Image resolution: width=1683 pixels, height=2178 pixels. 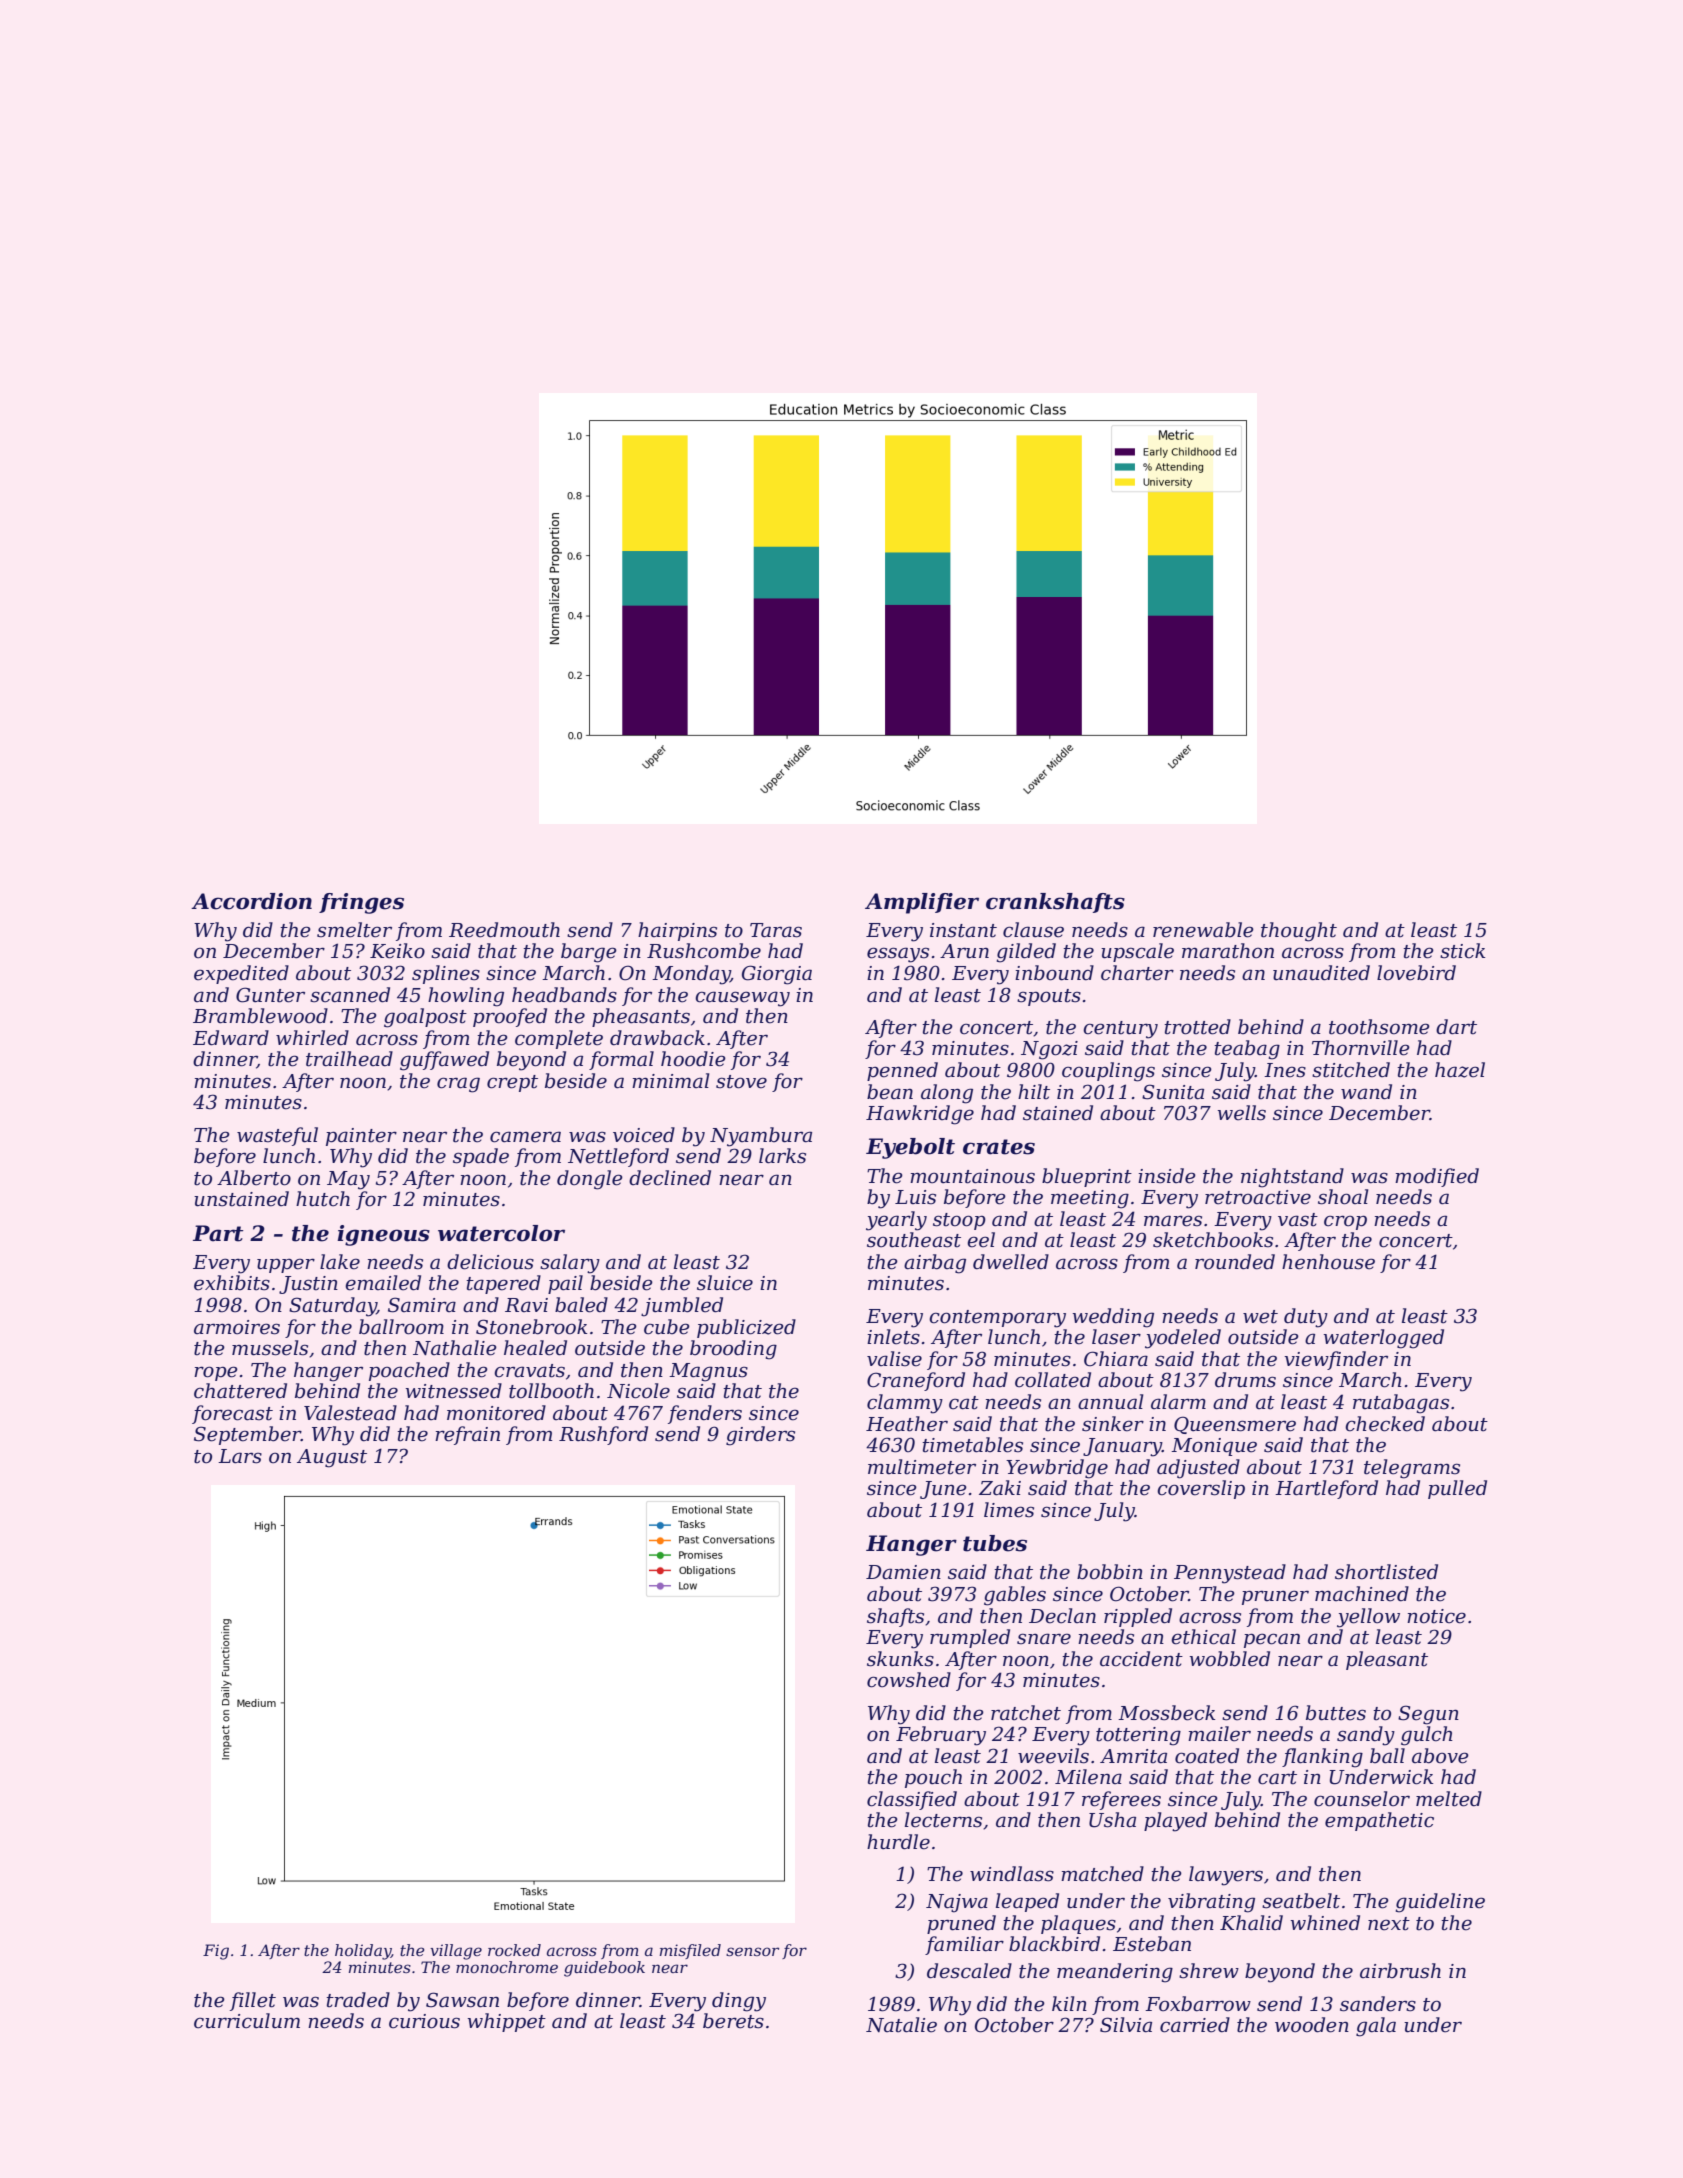 I want to click on cowshed, so click(x=909, y=1680).
